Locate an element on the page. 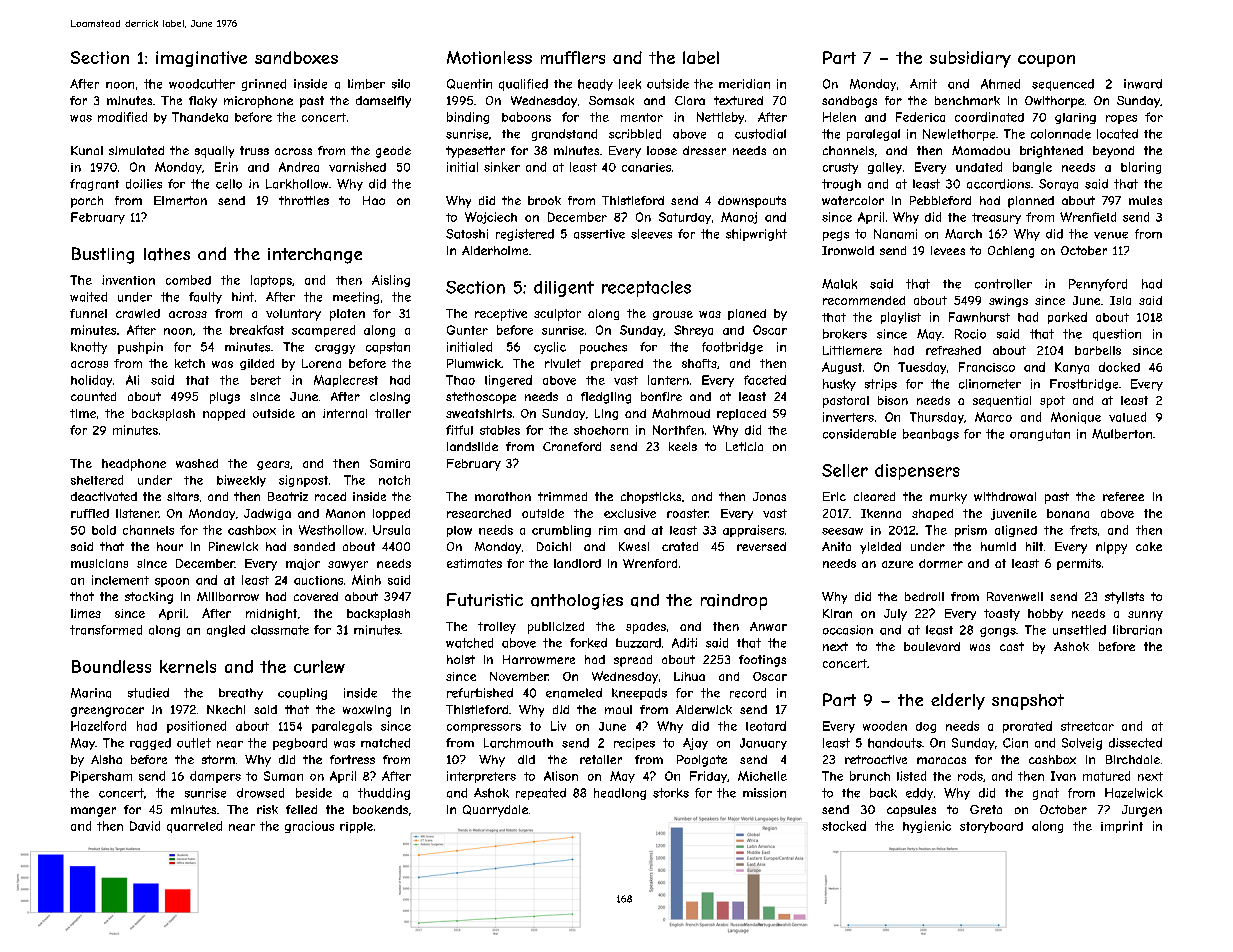 The width and height of the document is (1233, 952). Helen is located at coordinates (839, 117).
